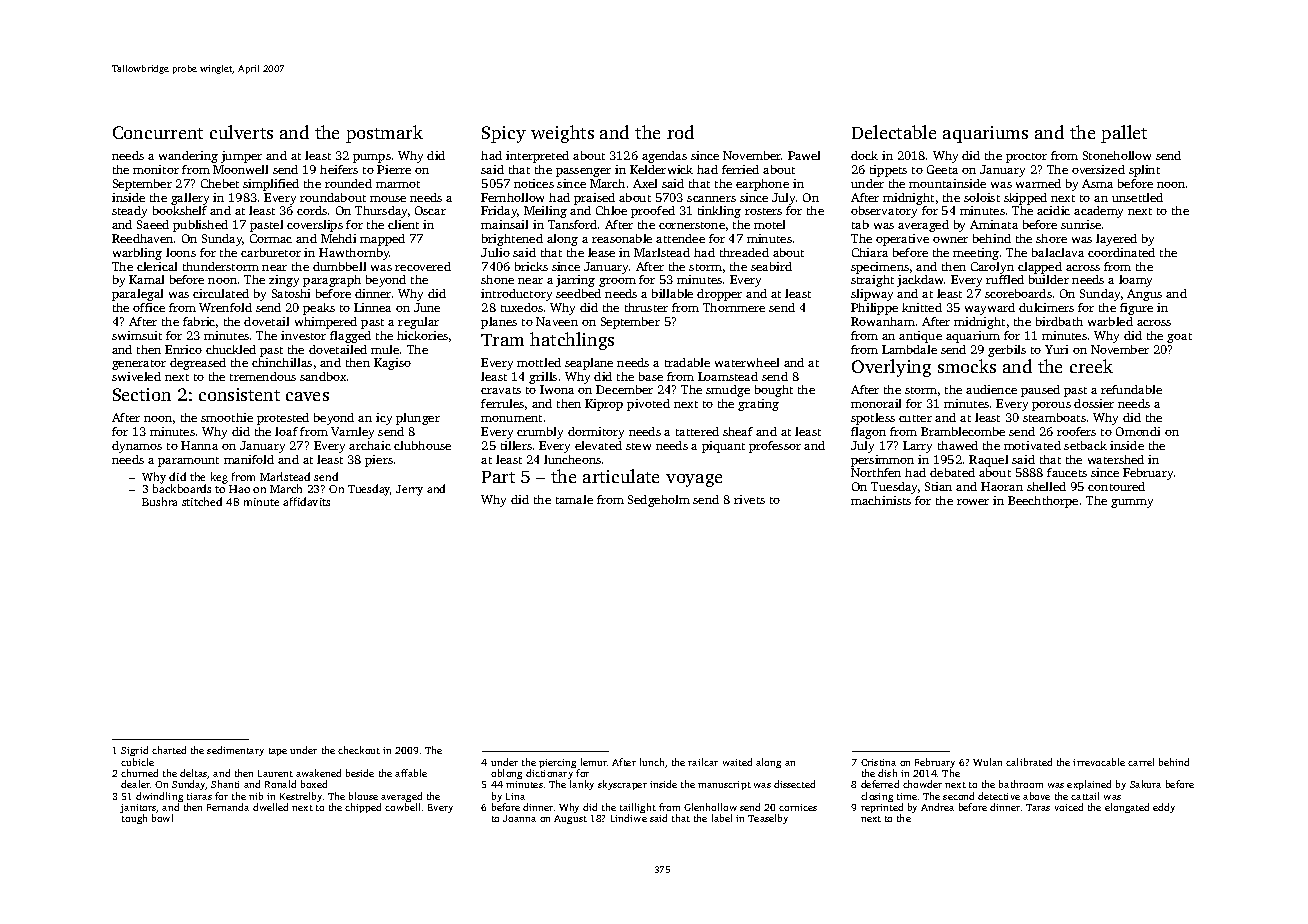  I want to click on cords, so click(312, 210).
